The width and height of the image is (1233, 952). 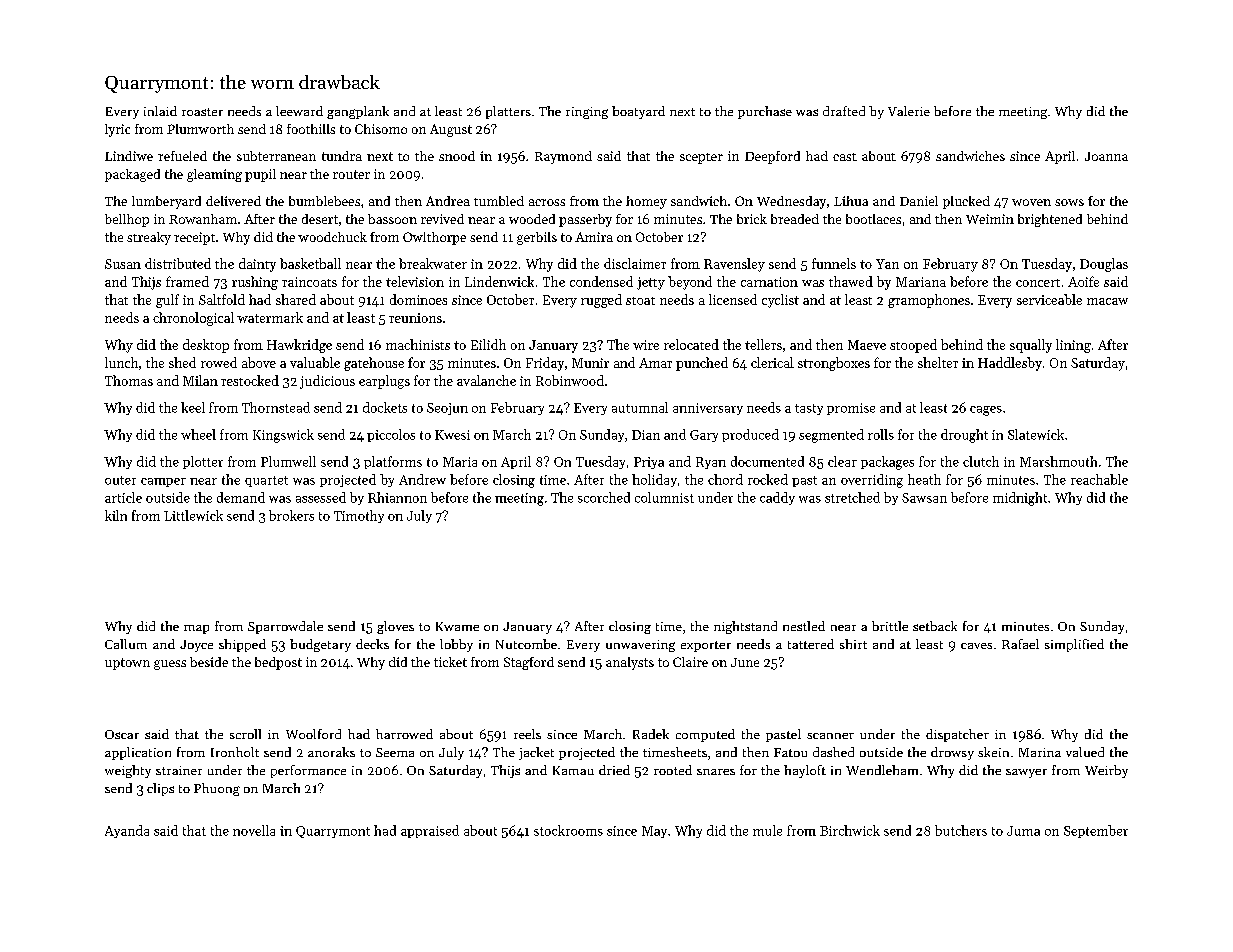 I want to click on packaged, so click(x=132, y=175).
